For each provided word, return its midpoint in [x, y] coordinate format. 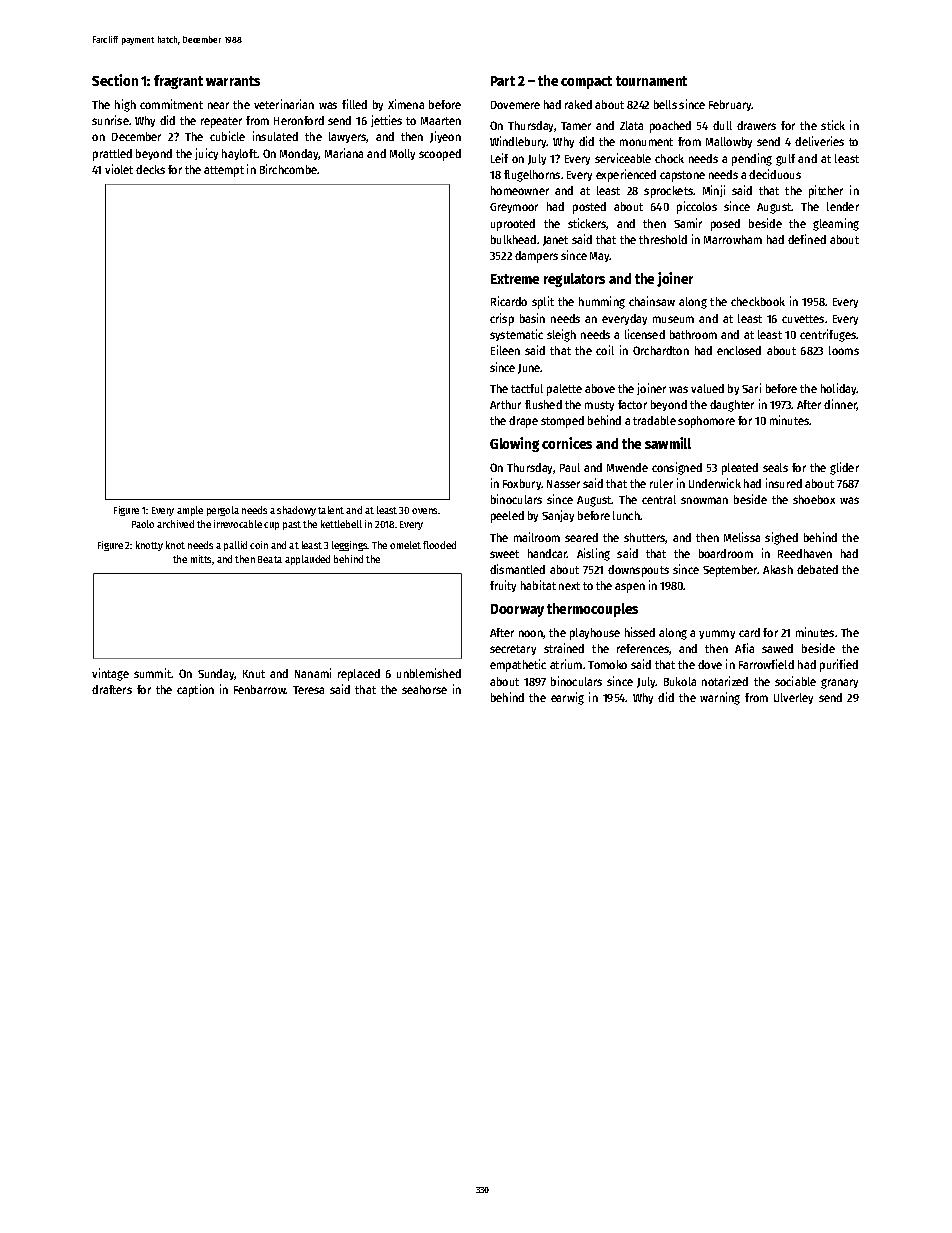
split [543, 302]
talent [331, 510]
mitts [202, 560]
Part [503, 81]
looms [844, 350]
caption [195, 690]
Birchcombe [289, 169]
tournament [651, 81]
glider [844, 468]
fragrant [178, 82]
